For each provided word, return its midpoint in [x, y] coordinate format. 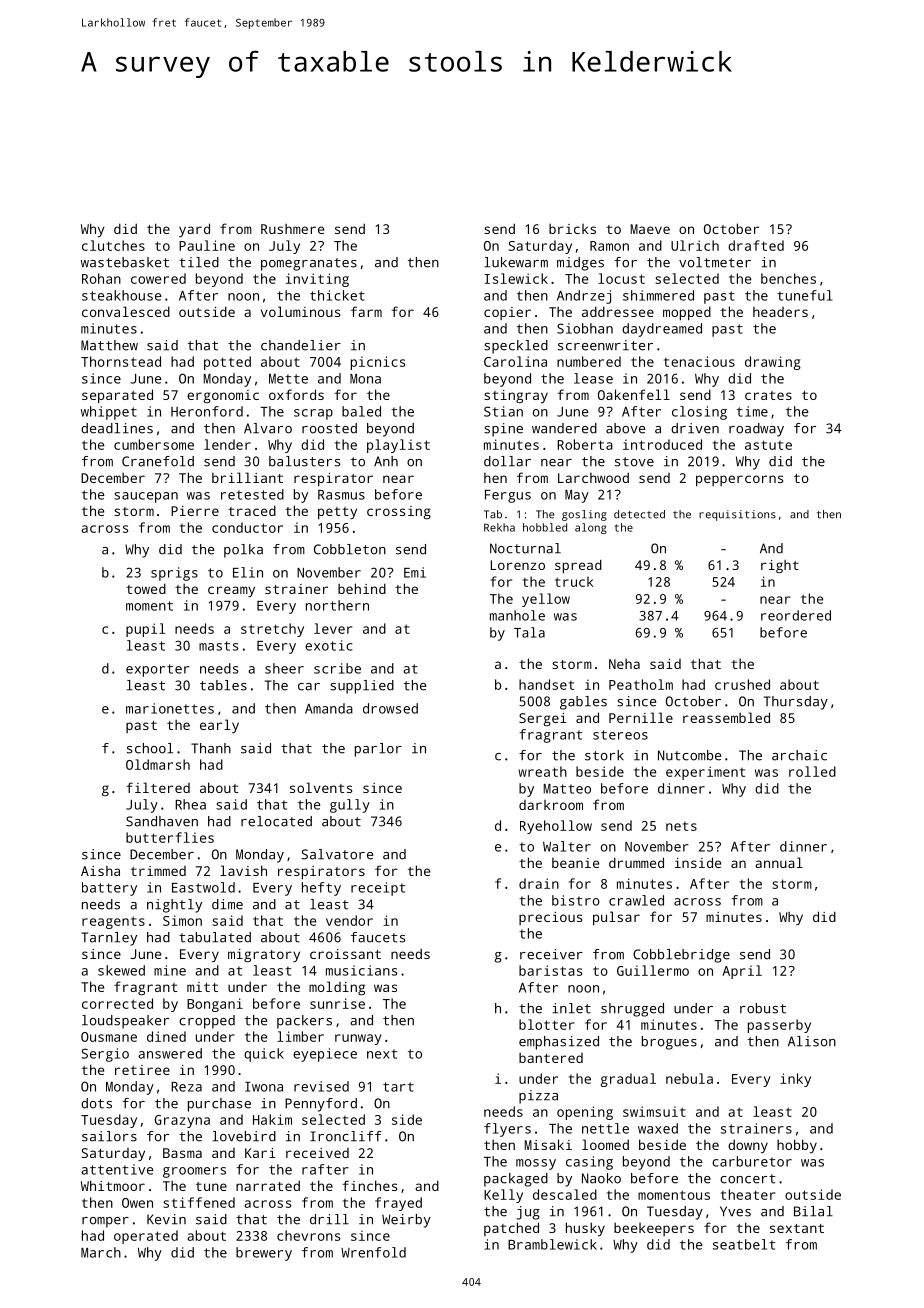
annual [779, 862]
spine [503, 430]
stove [634, 462]
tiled [199, 262]
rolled [812, 771]
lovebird [244, 1136]
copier [507, 313]
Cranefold [158, 461]
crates [768, 395]
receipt [378, 889]
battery [109, 889]
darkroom [551, 805]
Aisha [100, 871]
